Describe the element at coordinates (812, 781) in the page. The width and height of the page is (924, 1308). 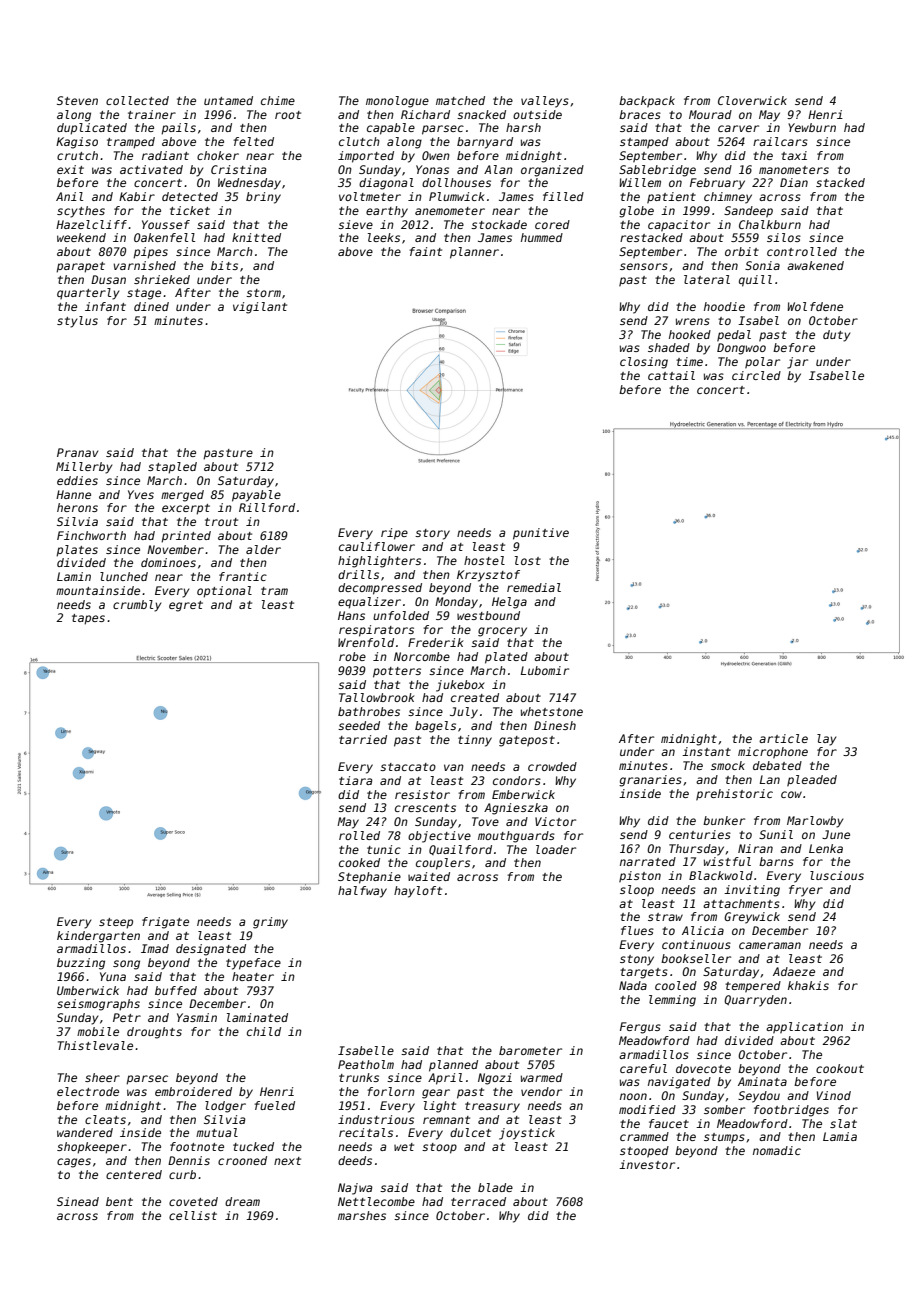
I see `pleaded` at that location.
